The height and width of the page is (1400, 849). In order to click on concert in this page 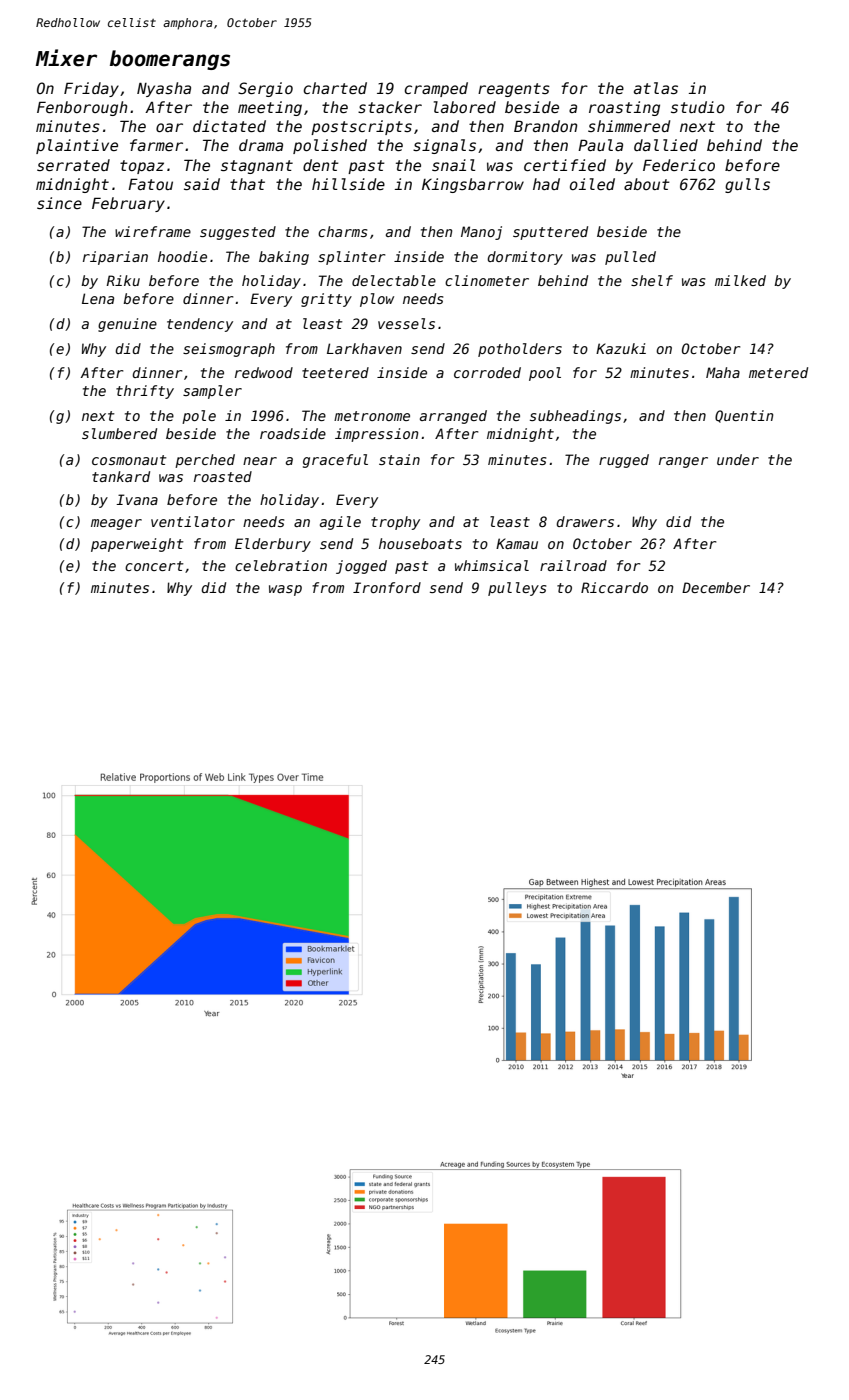, I will do `click(154, 566)`.
